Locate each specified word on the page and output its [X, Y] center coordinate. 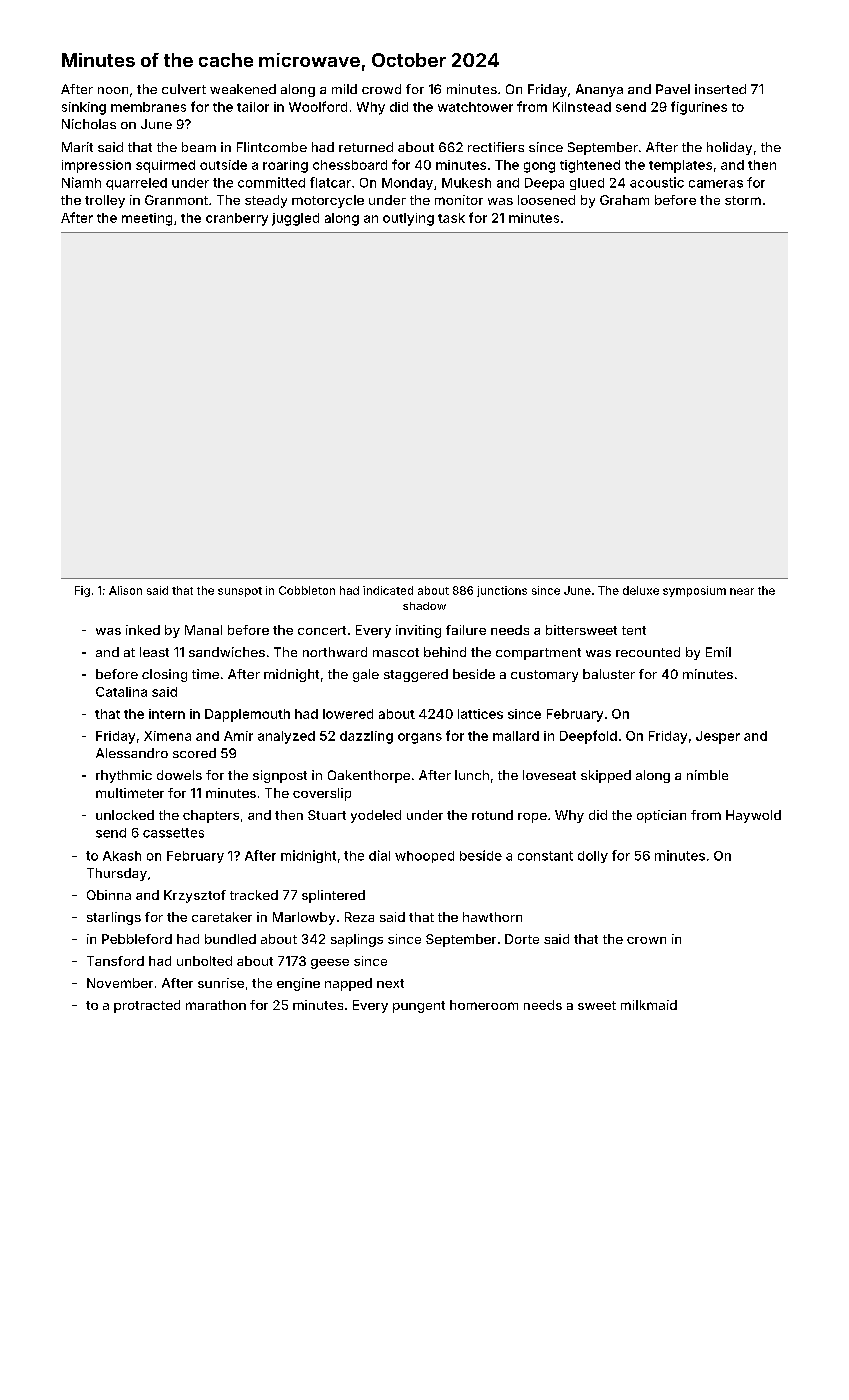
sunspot [240, 592]
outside [223, 165]
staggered [416, 675]
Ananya [599, 90]
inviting [418, 631]
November [120, 983]
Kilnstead [582, 107]
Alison [125, 590]
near [742, 591]
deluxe [641, 590]
